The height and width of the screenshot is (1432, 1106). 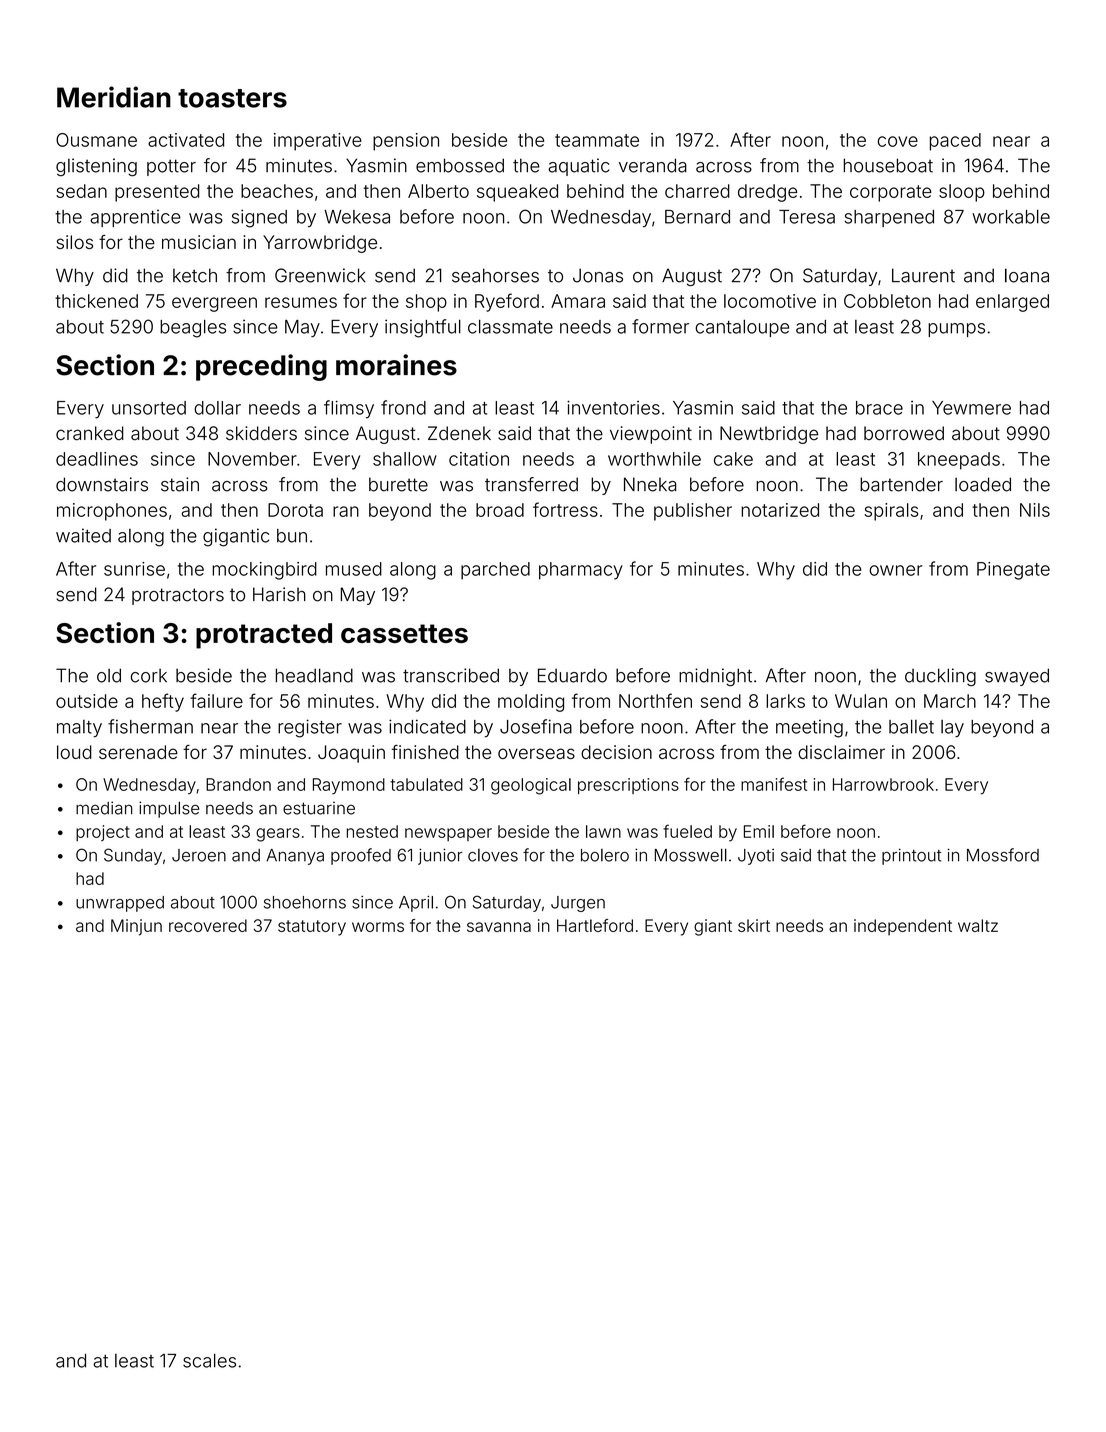 What do you see at coordinates (754, 925) in the screenshot?
I see `skirt` at bounding box center [754, 925].
